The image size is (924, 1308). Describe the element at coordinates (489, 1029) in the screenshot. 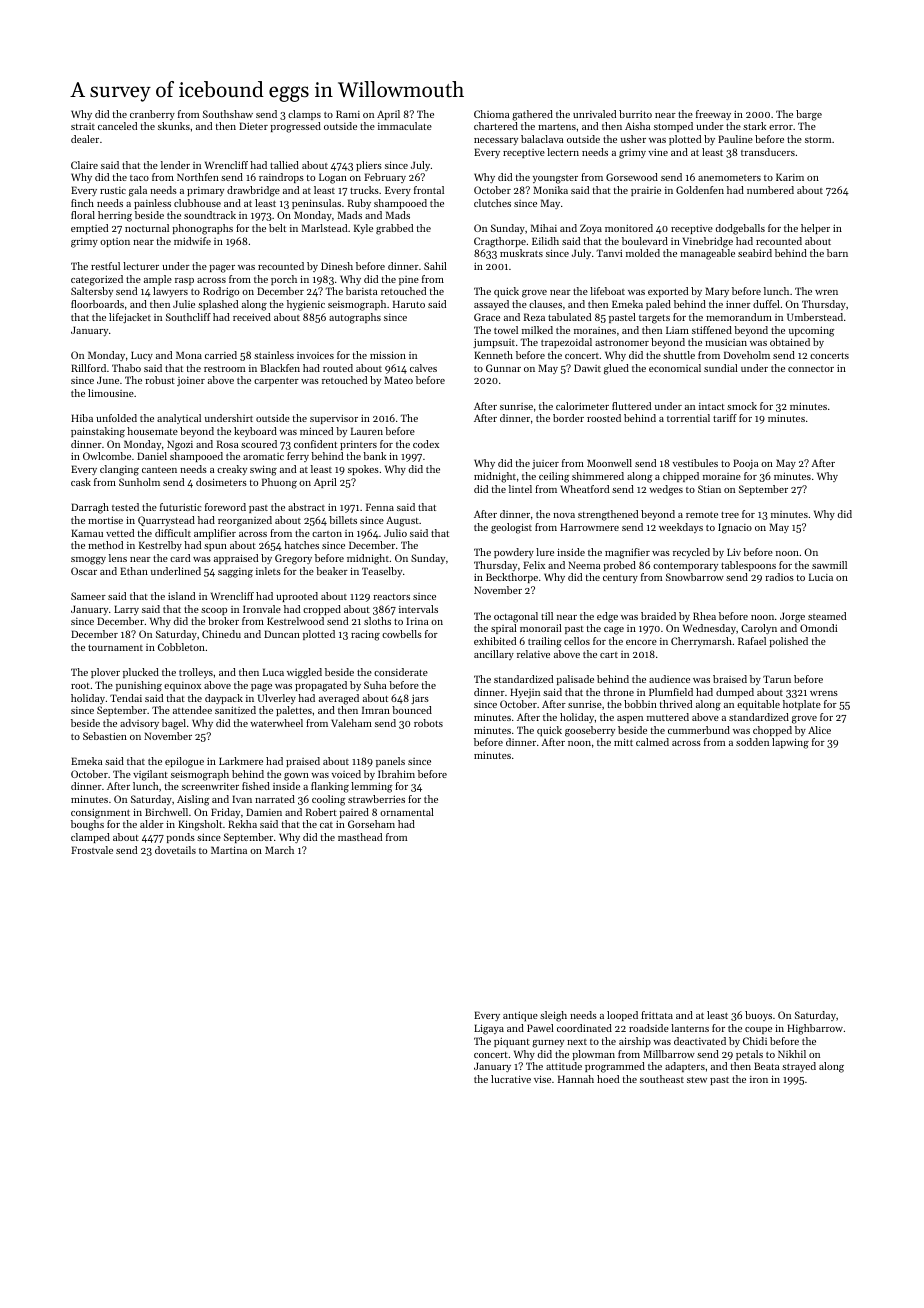

I see `Ligaya` at that location.
